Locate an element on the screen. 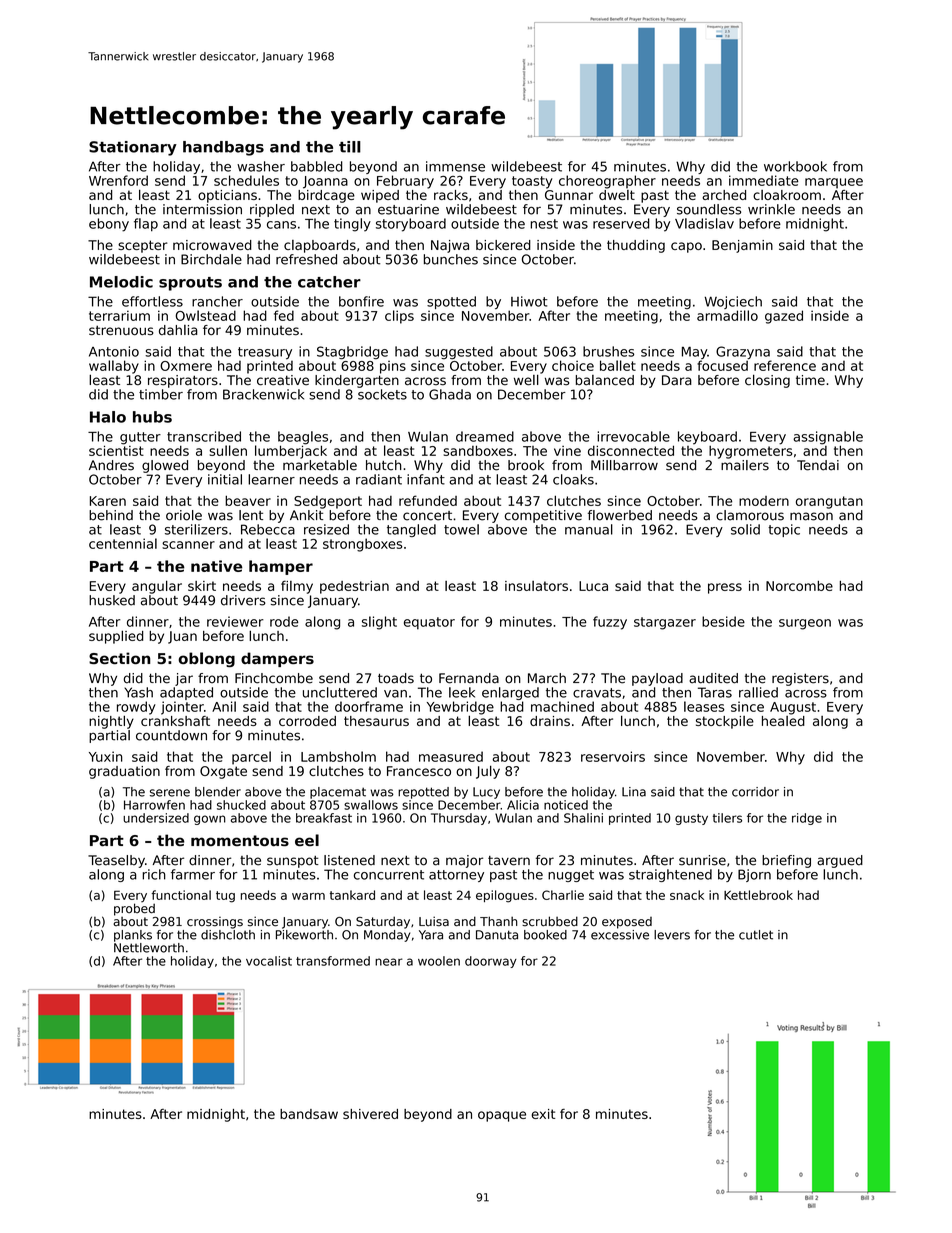 The width and height of the screenshot is (952, 1233). till is located at coordinates (350, 147).
